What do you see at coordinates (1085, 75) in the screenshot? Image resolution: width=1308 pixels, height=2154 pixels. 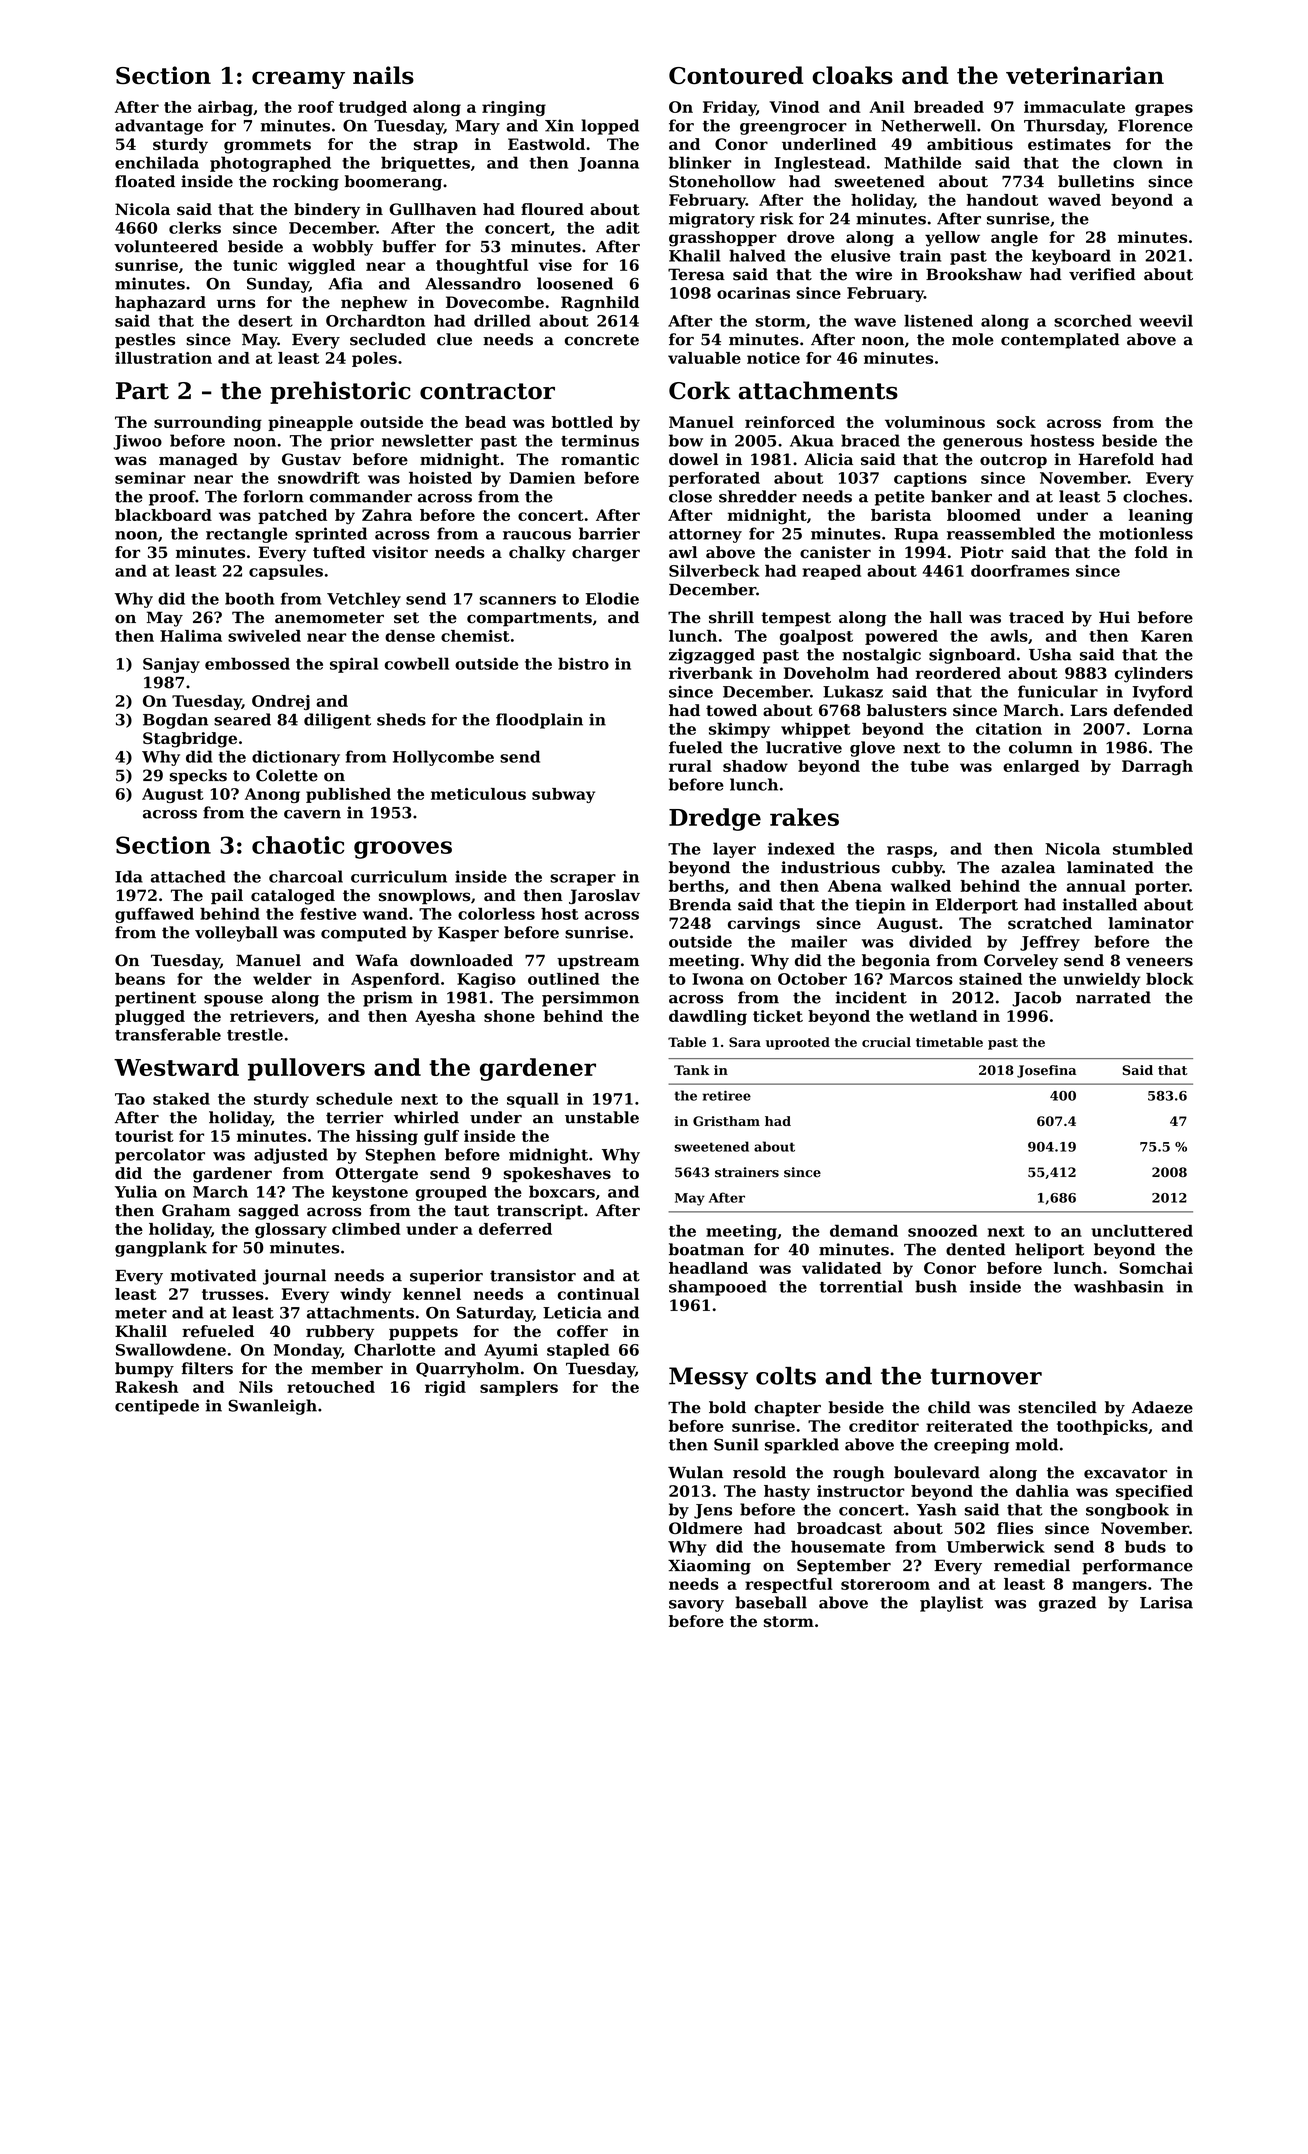 I see `veterinarian` at bounding box center [1085, 75].
